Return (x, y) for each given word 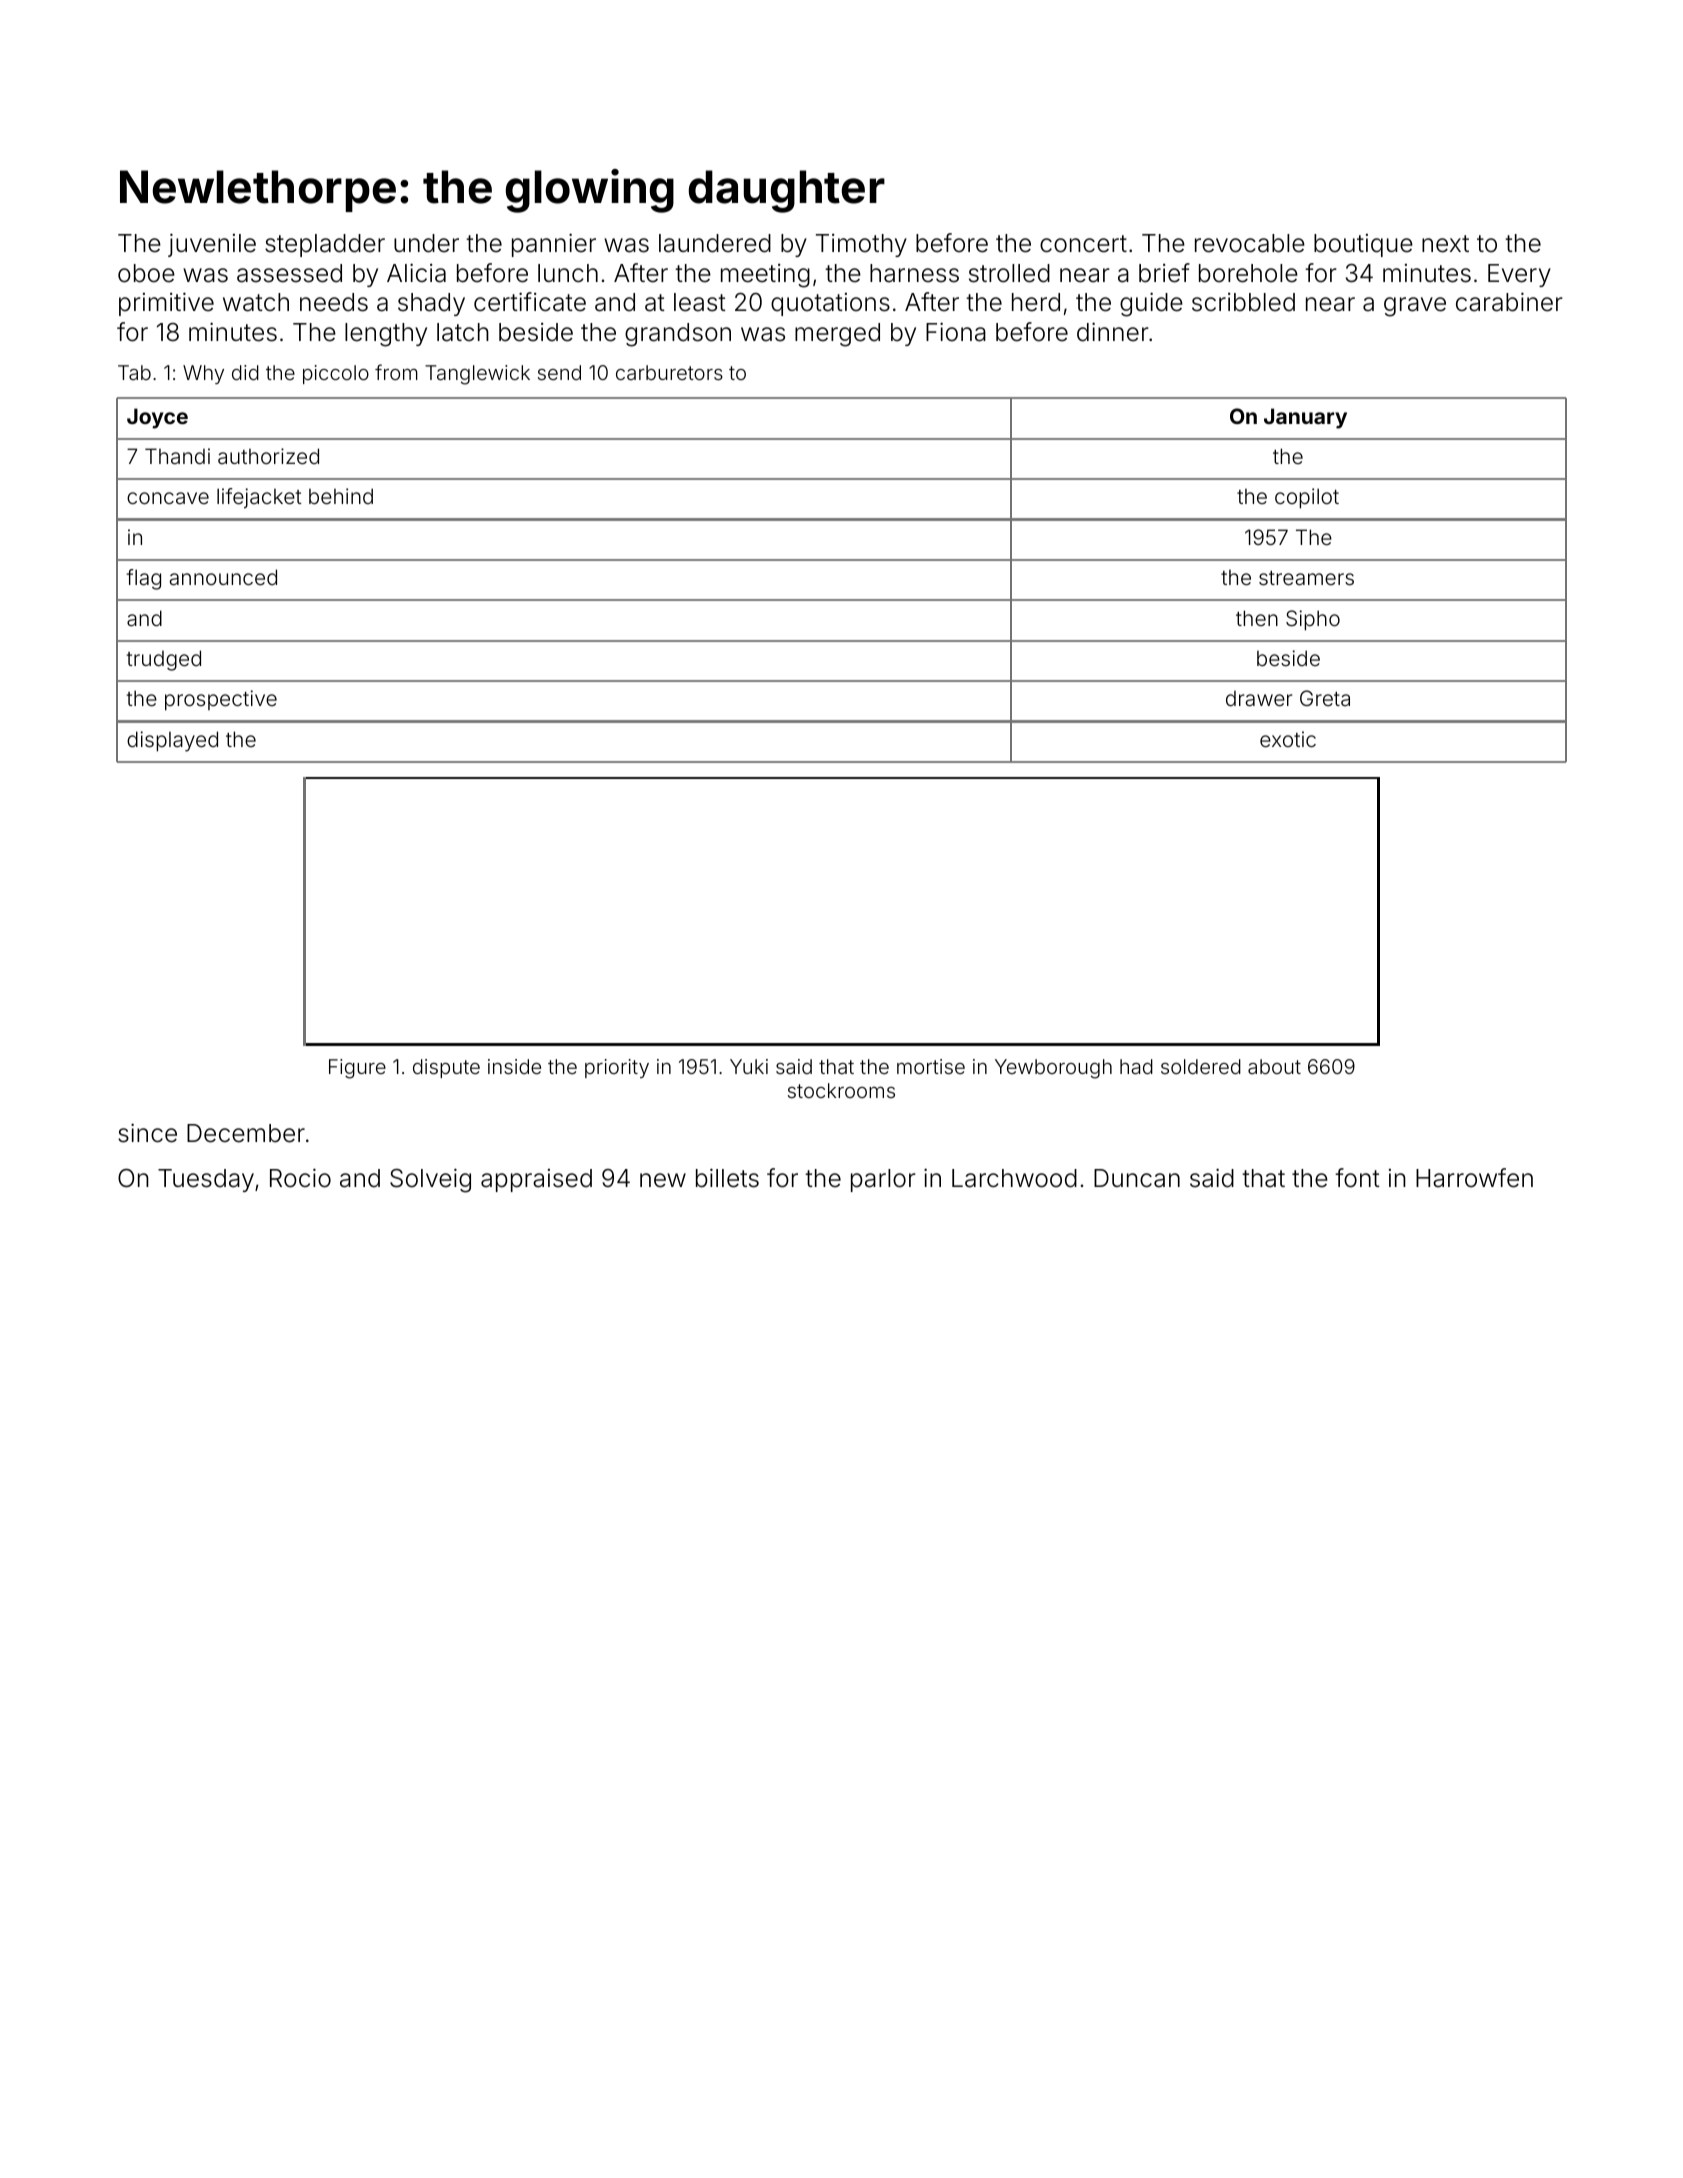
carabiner (1509, 302)
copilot (1307, 498)
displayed (172, 741)
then (1257, 618)
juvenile (212, 245)
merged (837, 335)
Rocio (300, 1178)
